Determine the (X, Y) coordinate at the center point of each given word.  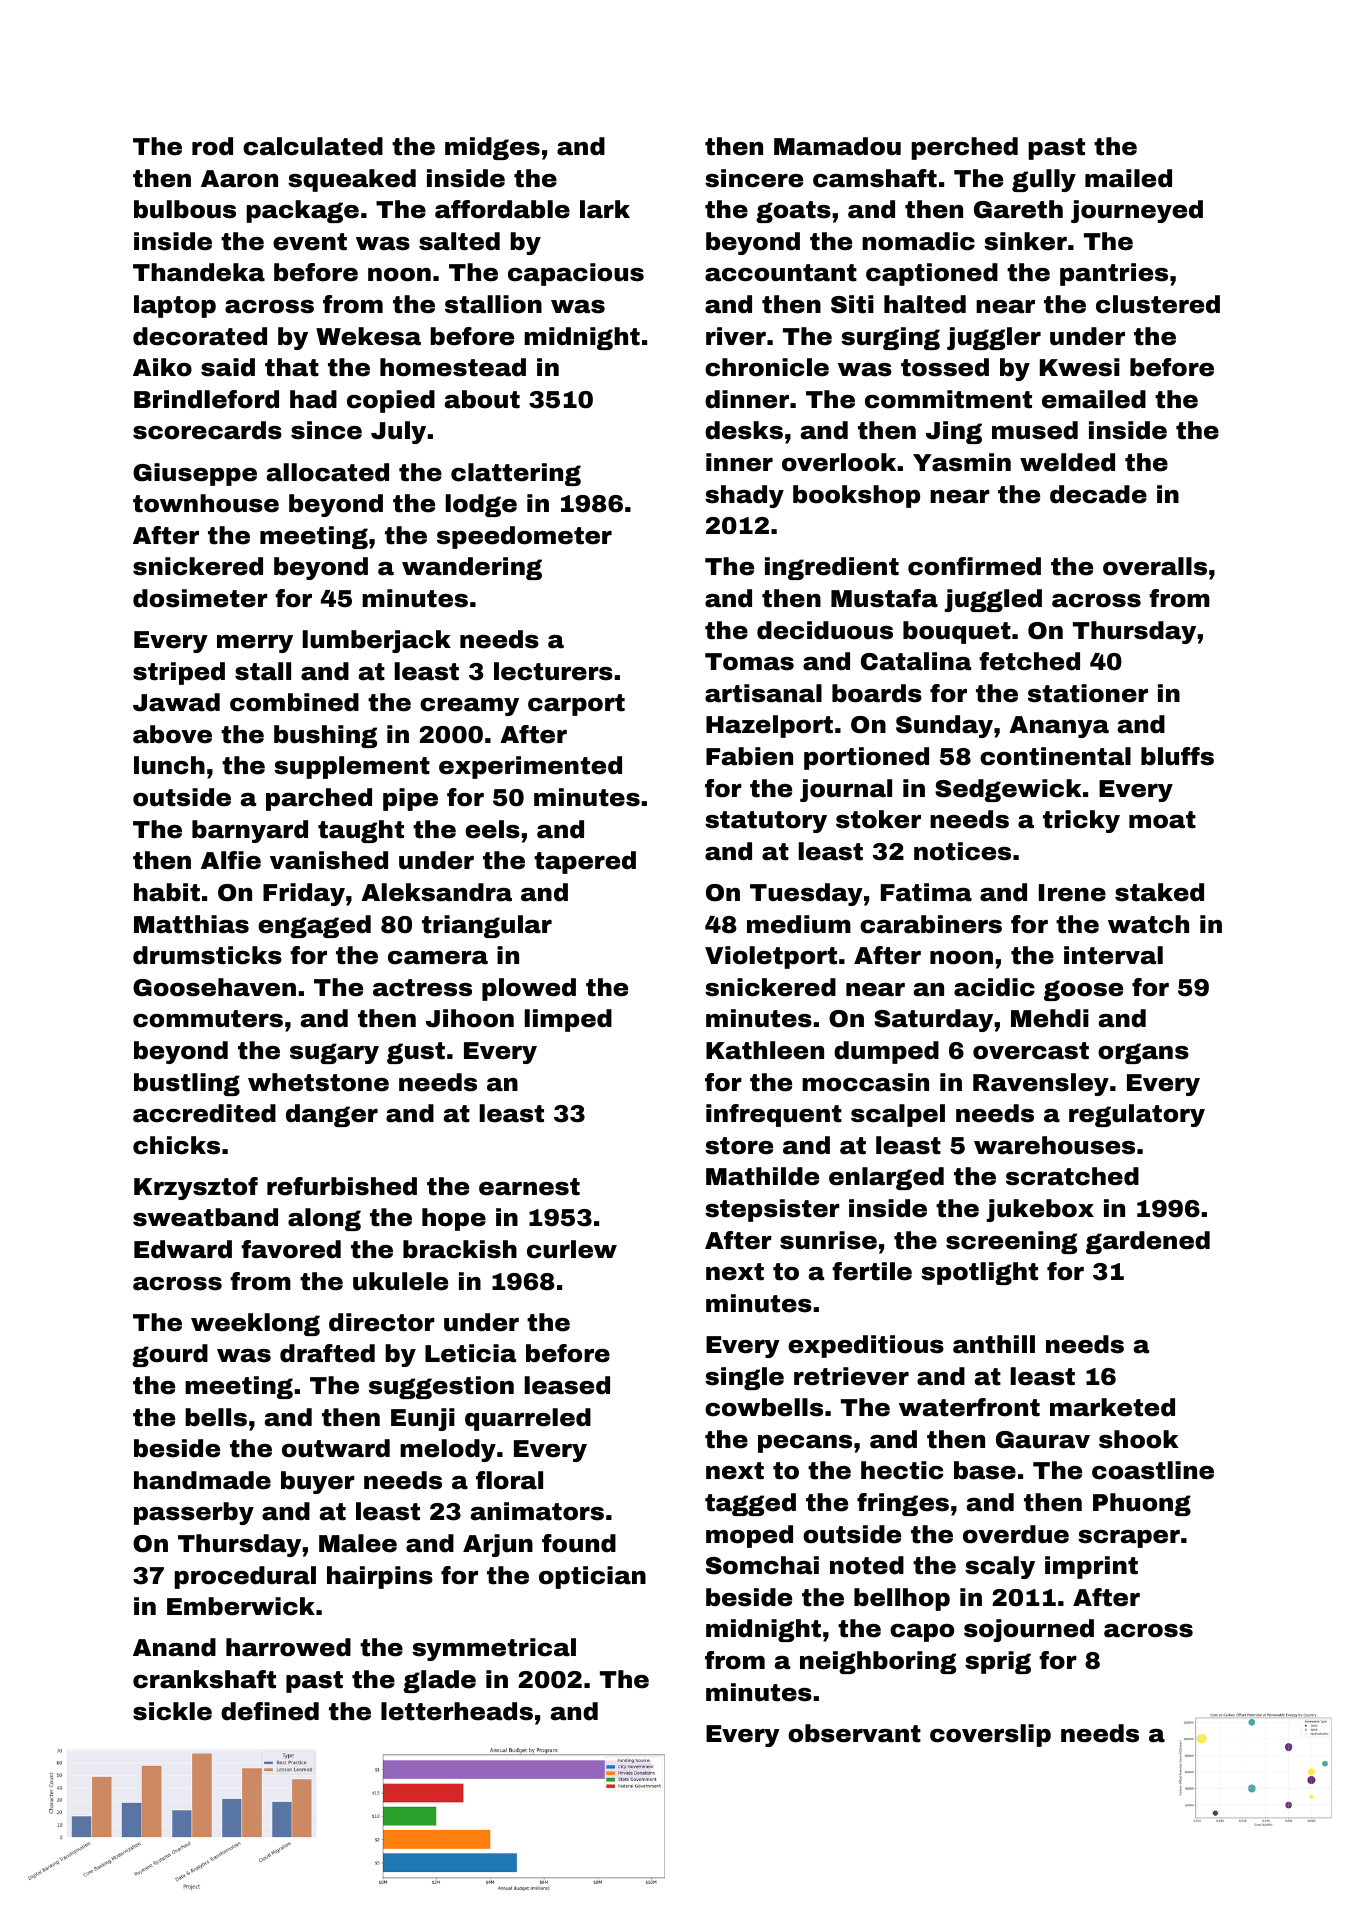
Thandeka (199, 272)
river (736, 336)
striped (179, 673)
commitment (948, 399)
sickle (172, 1711)
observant (854, 1733)
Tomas (749, 662)
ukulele (400, 1281)
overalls (1155, 566)
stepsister (772, 1210)
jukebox (1040, 1210)
